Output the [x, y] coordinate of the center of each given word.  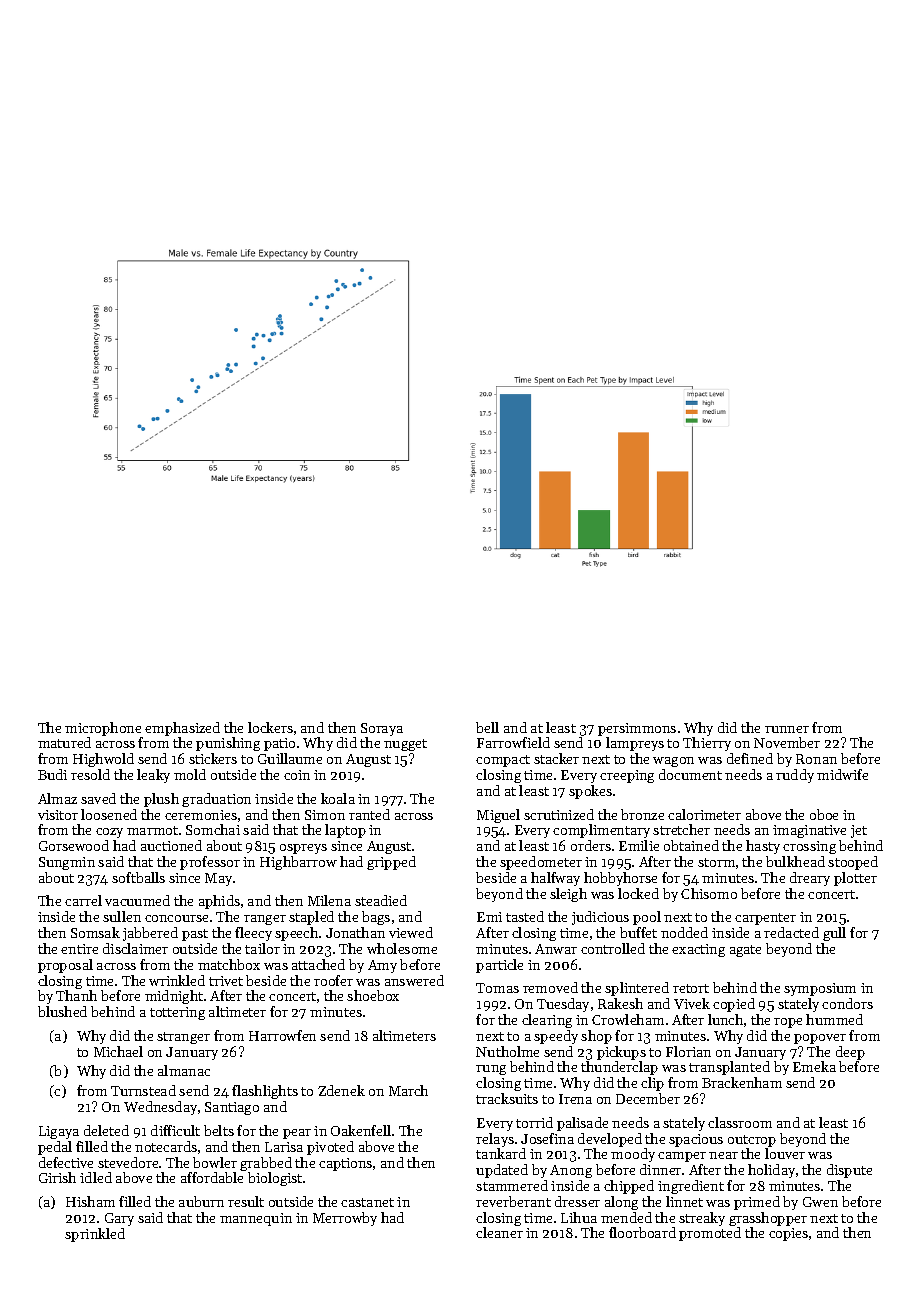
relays [495, 1140]
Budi [52, 774]
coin [297, 775]
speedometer [541, 863]
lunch [725, 1019]
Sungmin [67, 863]
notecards [166, 1146]
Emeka [814, 1066]
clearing [547, 1021]
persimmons [637, 729]
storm [716, 862]
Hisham [90, 1201]
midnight [174, 997]
